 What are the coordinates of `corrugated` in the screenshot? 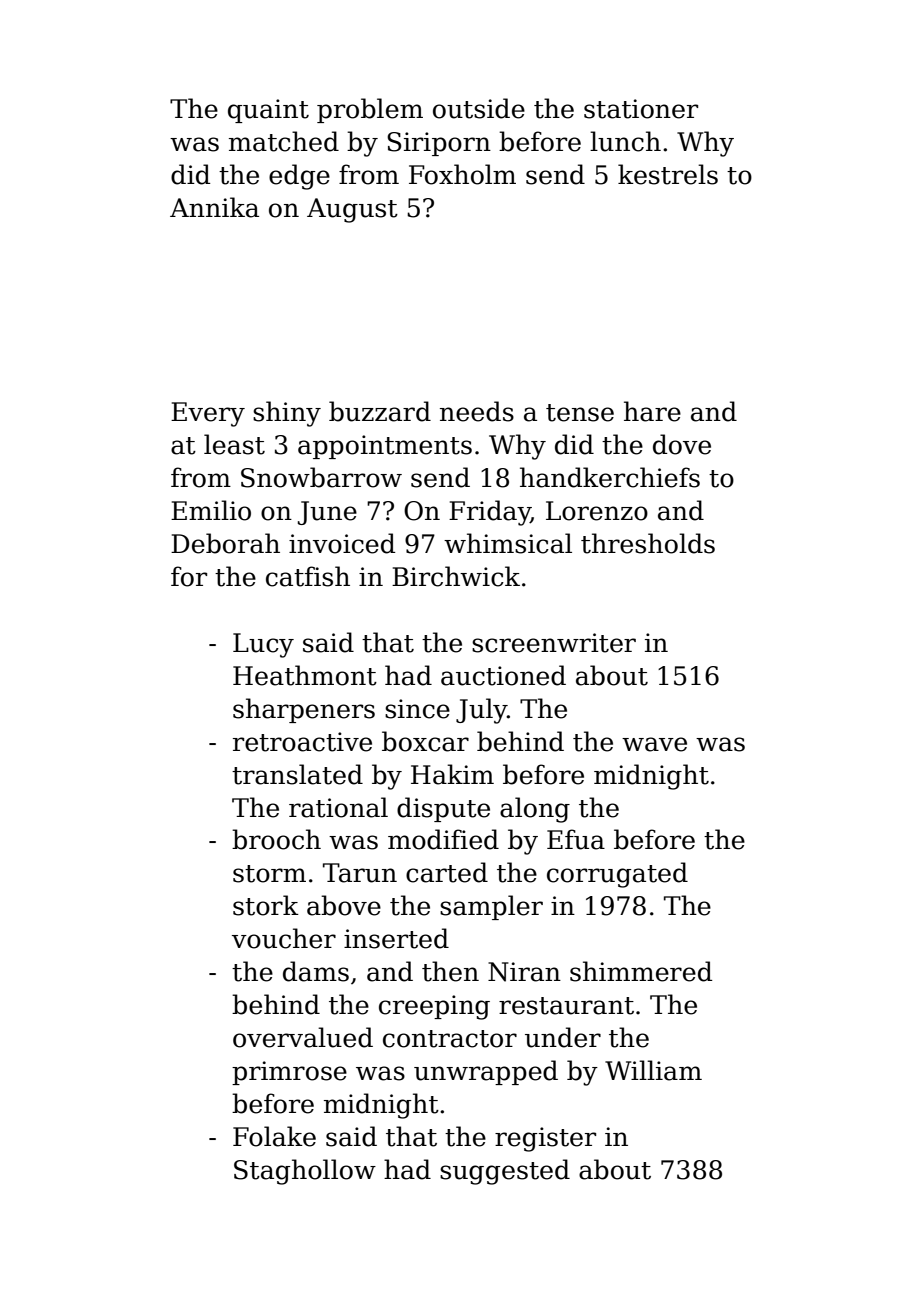 It's located at (617, 875).
